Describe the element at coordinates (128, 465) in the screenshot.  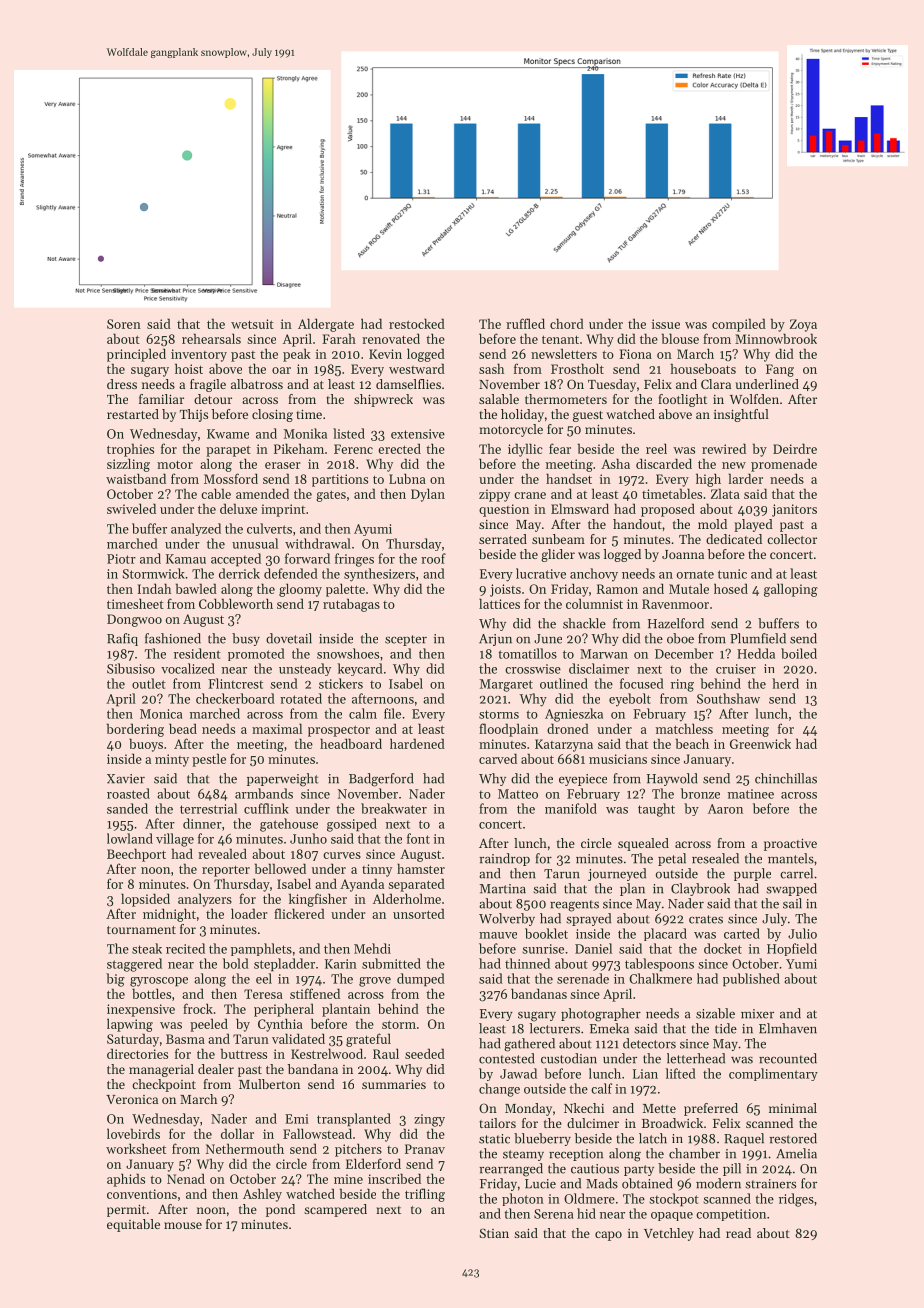
I see `sizzling` at that location.
